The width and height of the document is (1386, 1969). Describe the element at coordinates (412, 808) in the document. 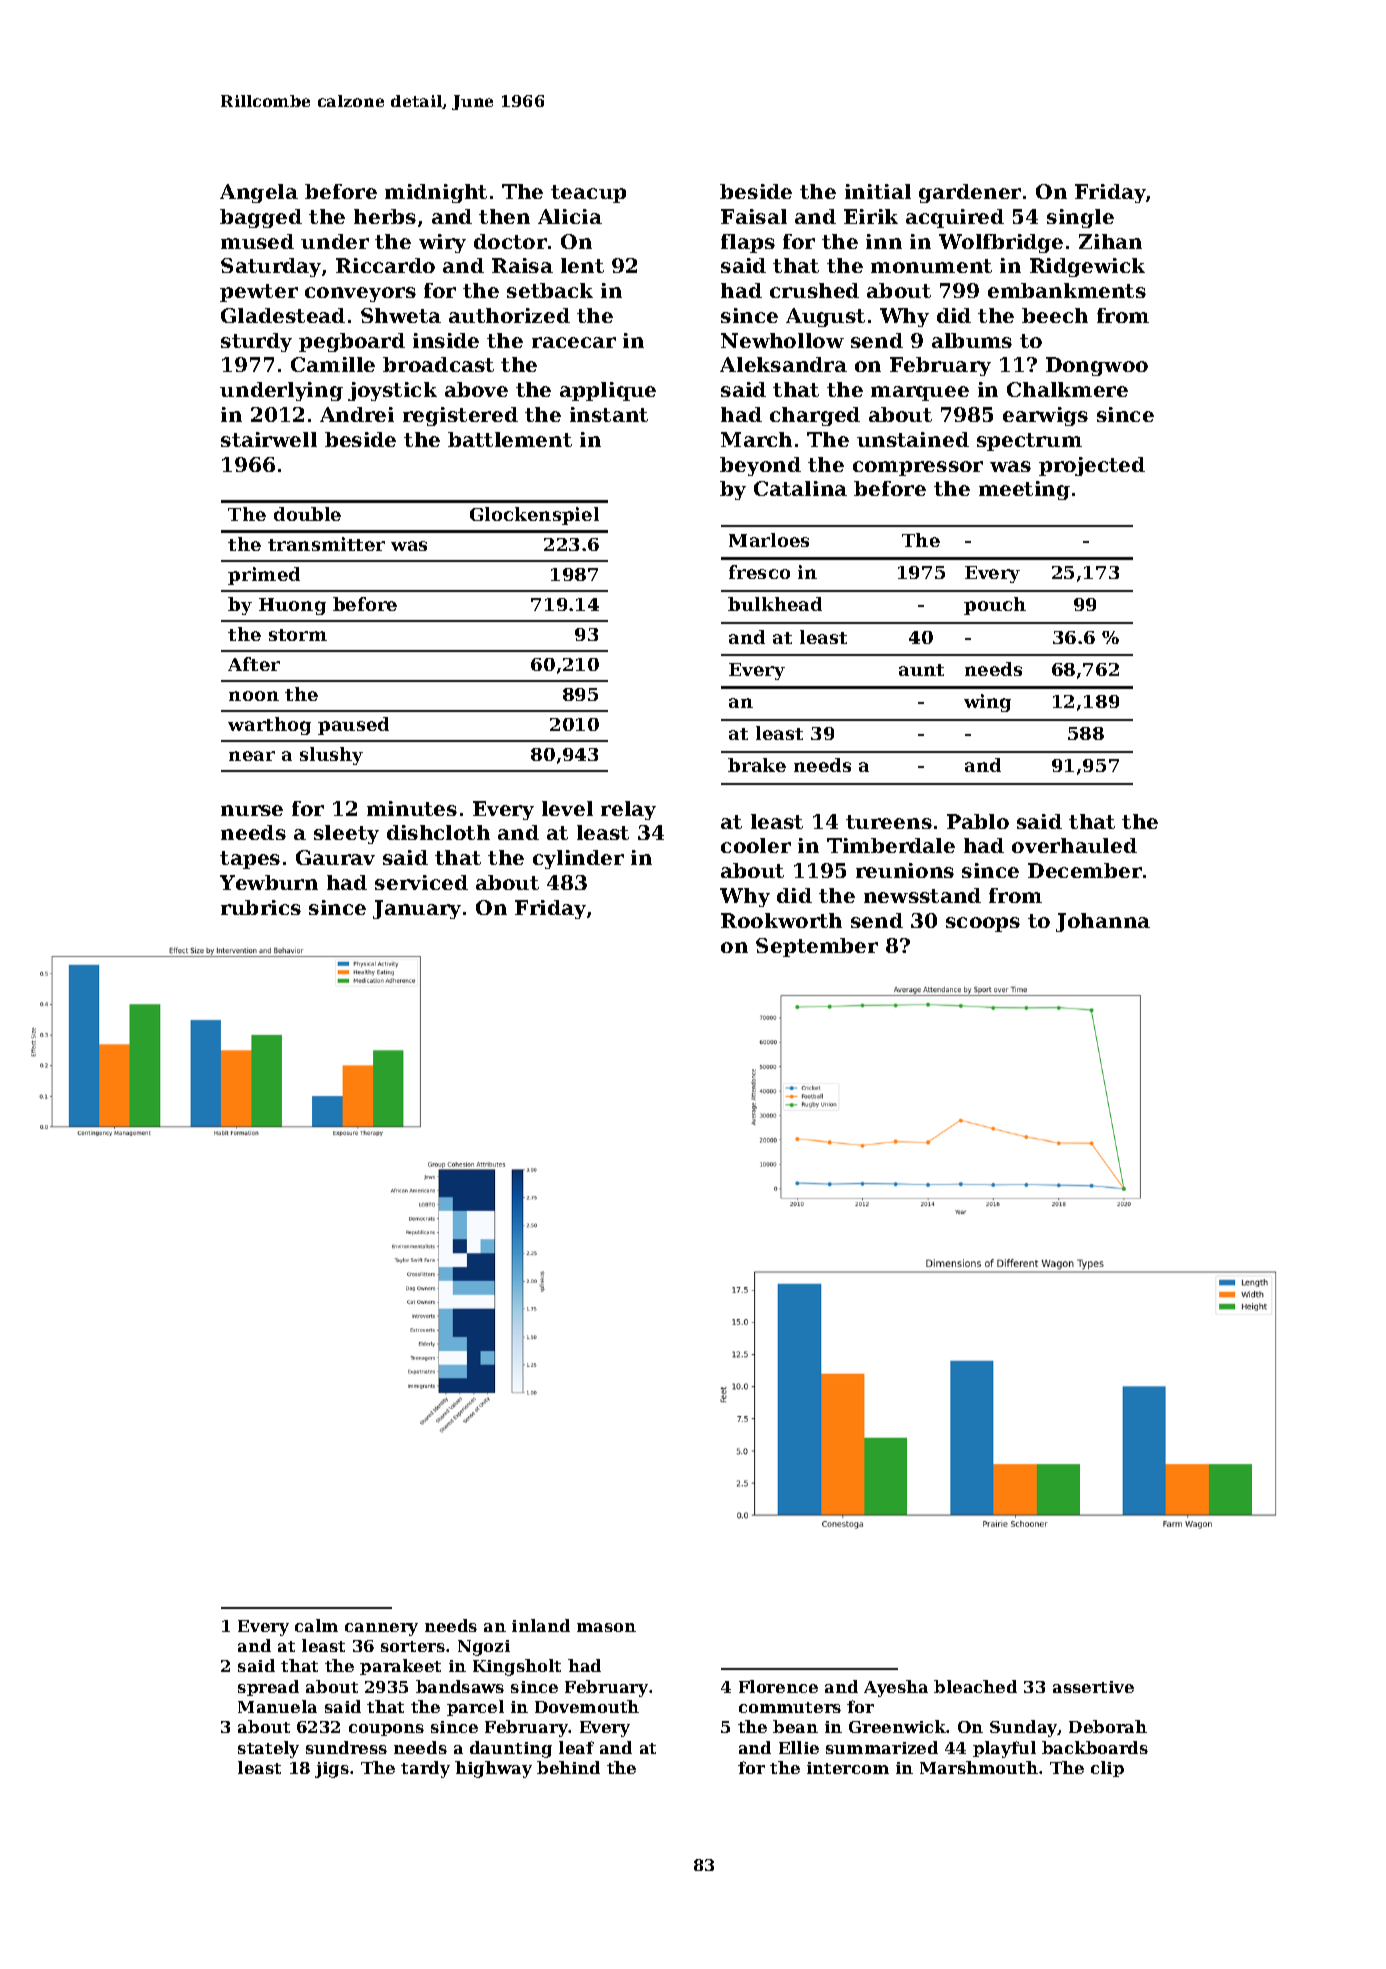

I see `minutes` at that location.
